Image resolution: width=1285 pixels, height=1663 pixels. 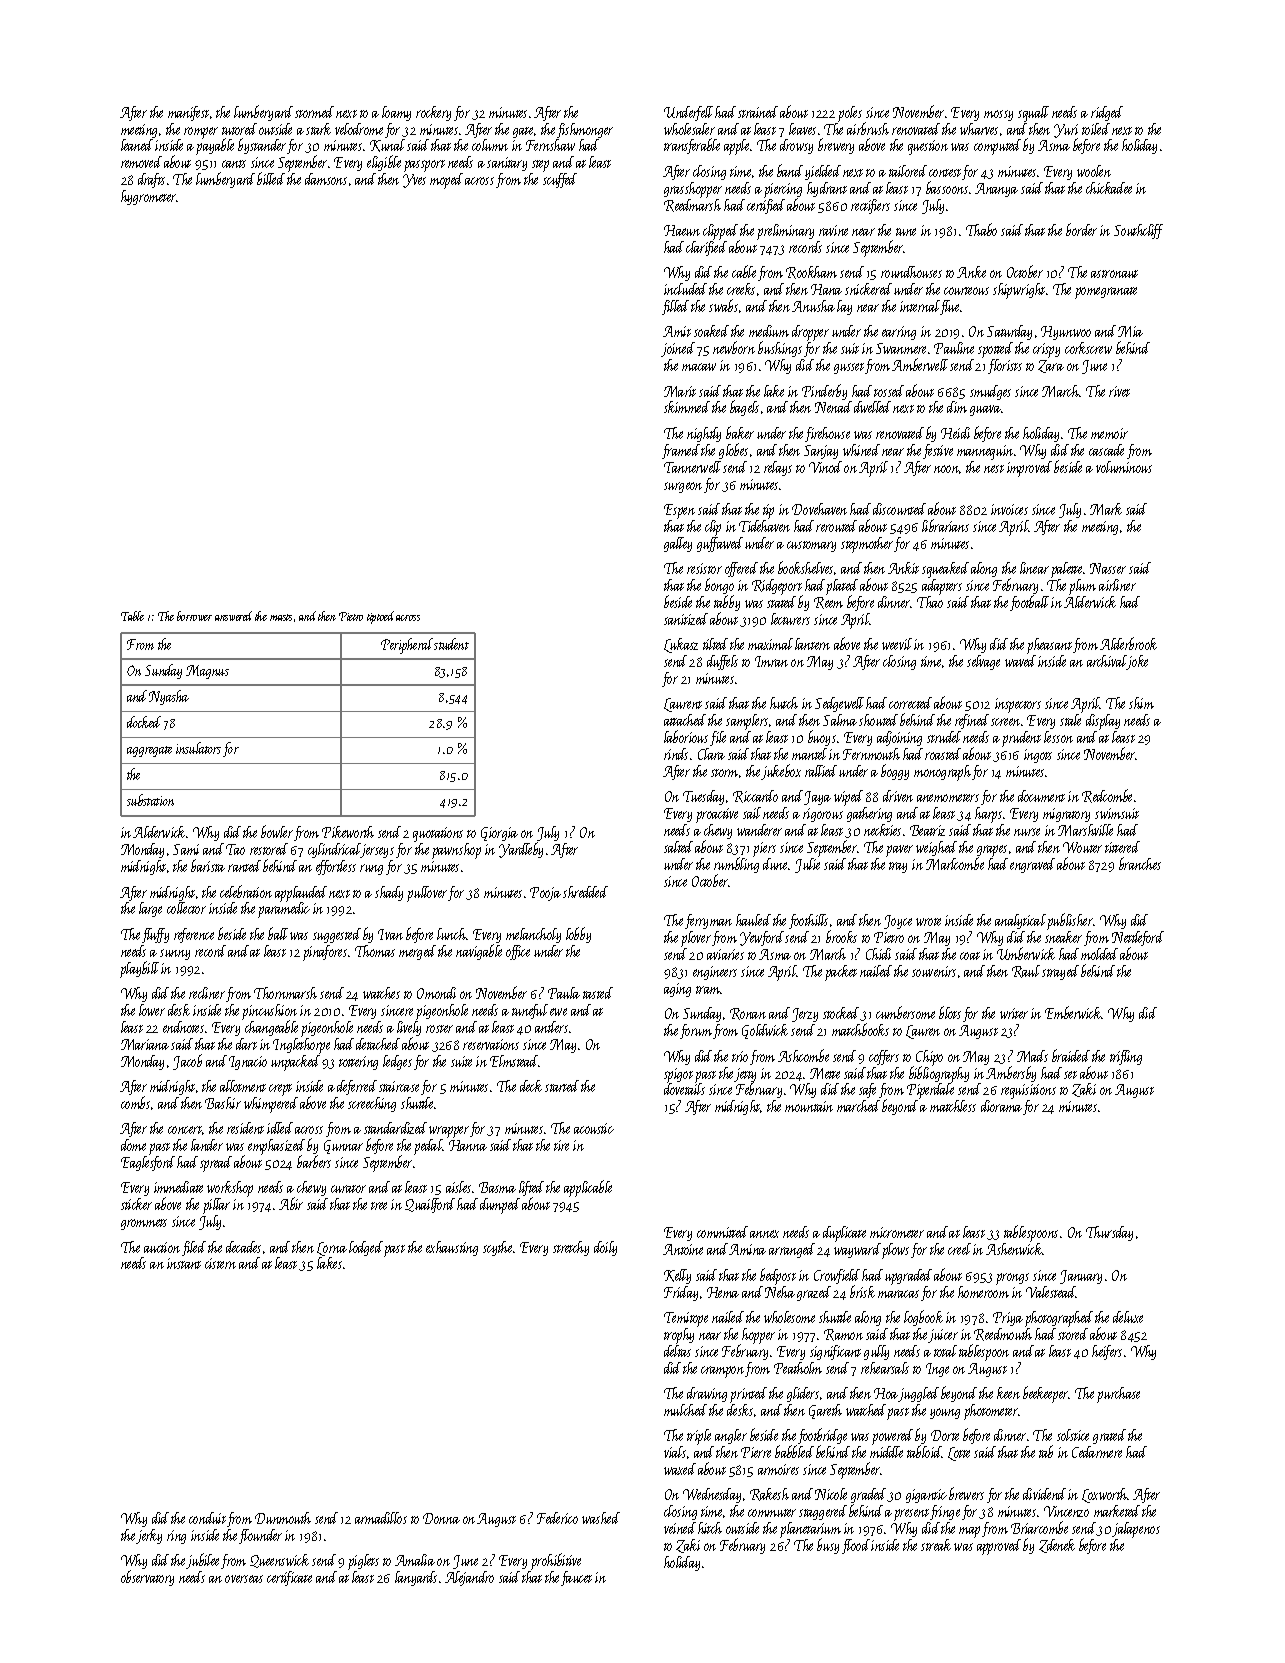 What do you see at coordinates (576, 1578) in the image?
I see `faucet` at bounding box center [576, 1578].
